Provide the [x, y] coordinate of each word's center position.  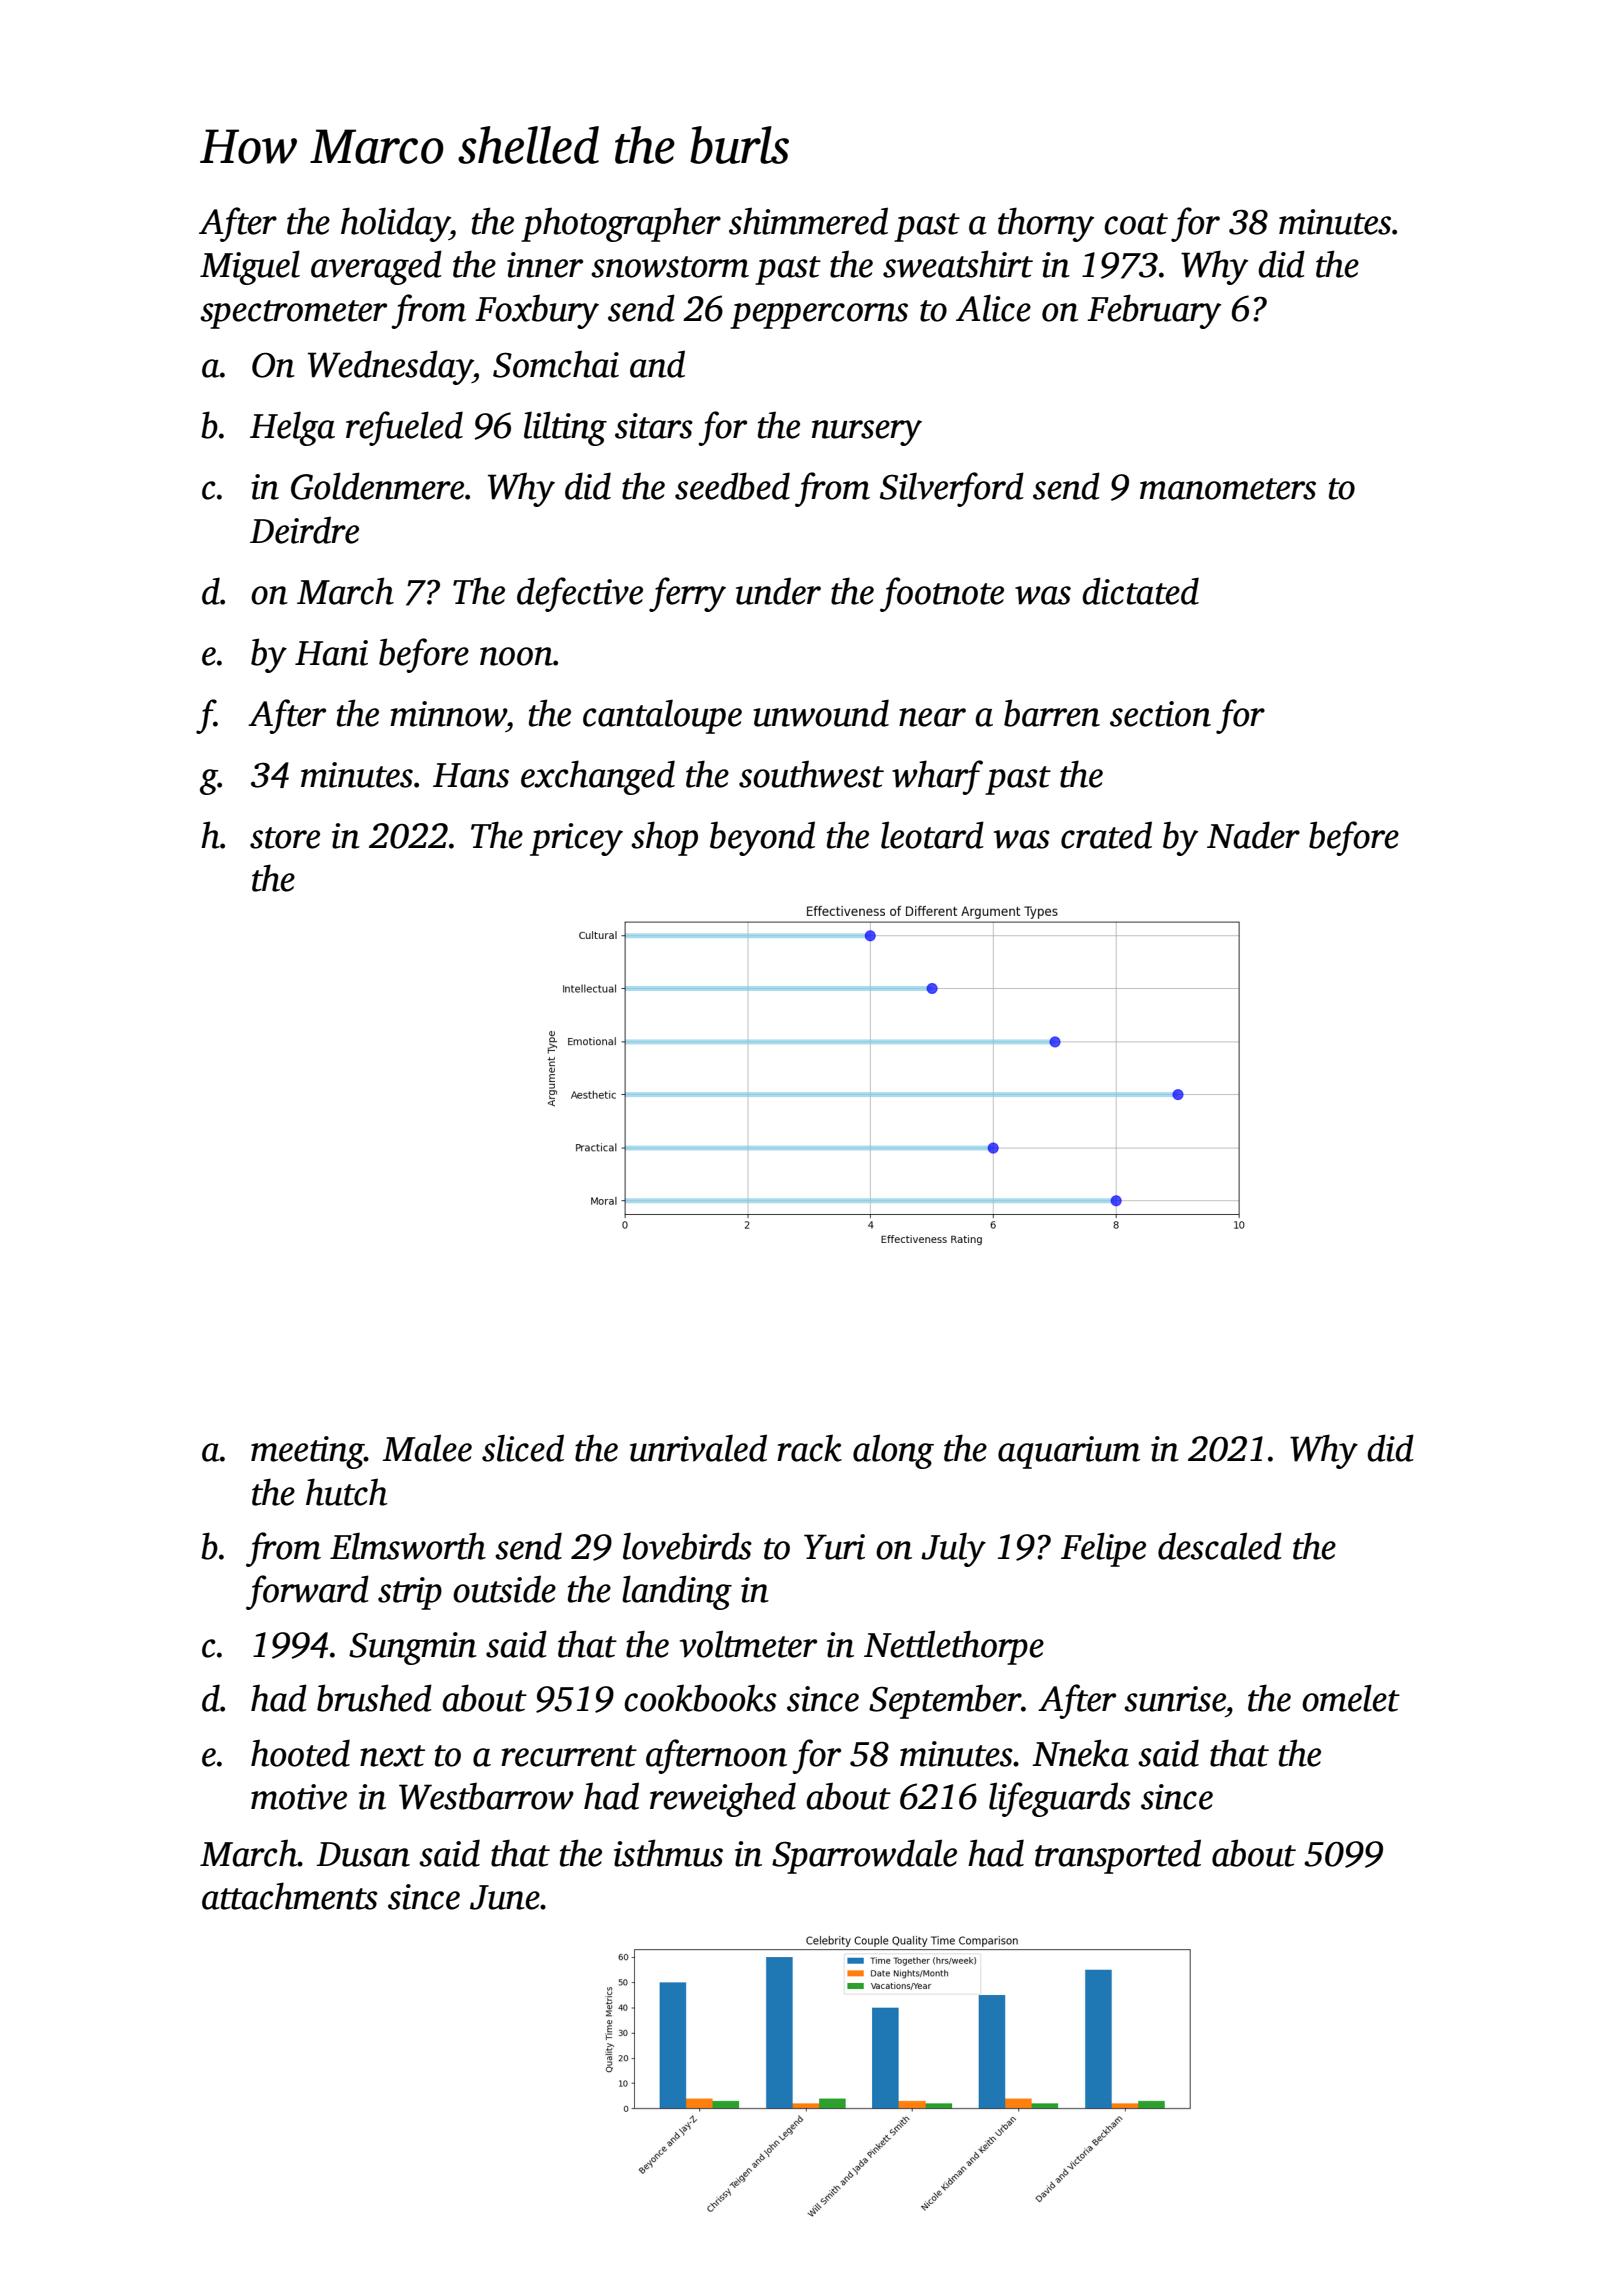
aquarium [1069, 1452]
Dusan [363, 1854]
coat [1136, 224]
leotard [932, 835]
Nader [1253, 835]
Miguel [250, 267]
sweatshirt [958, 264]
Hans [471, 775]
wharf [937, 777]
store [285, 838]
